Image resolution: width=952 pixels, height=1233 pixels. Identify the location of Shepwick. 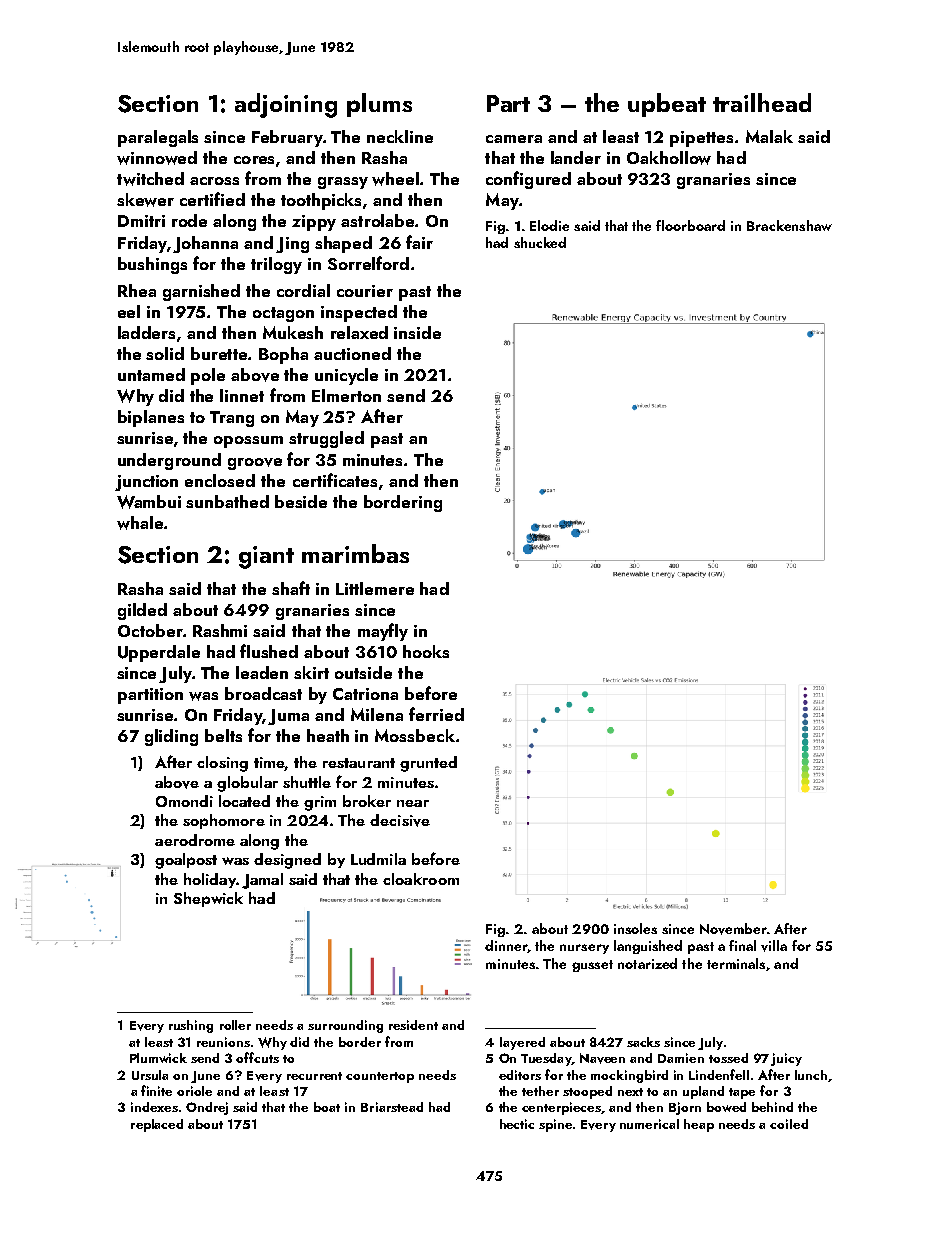
(208, 899).
